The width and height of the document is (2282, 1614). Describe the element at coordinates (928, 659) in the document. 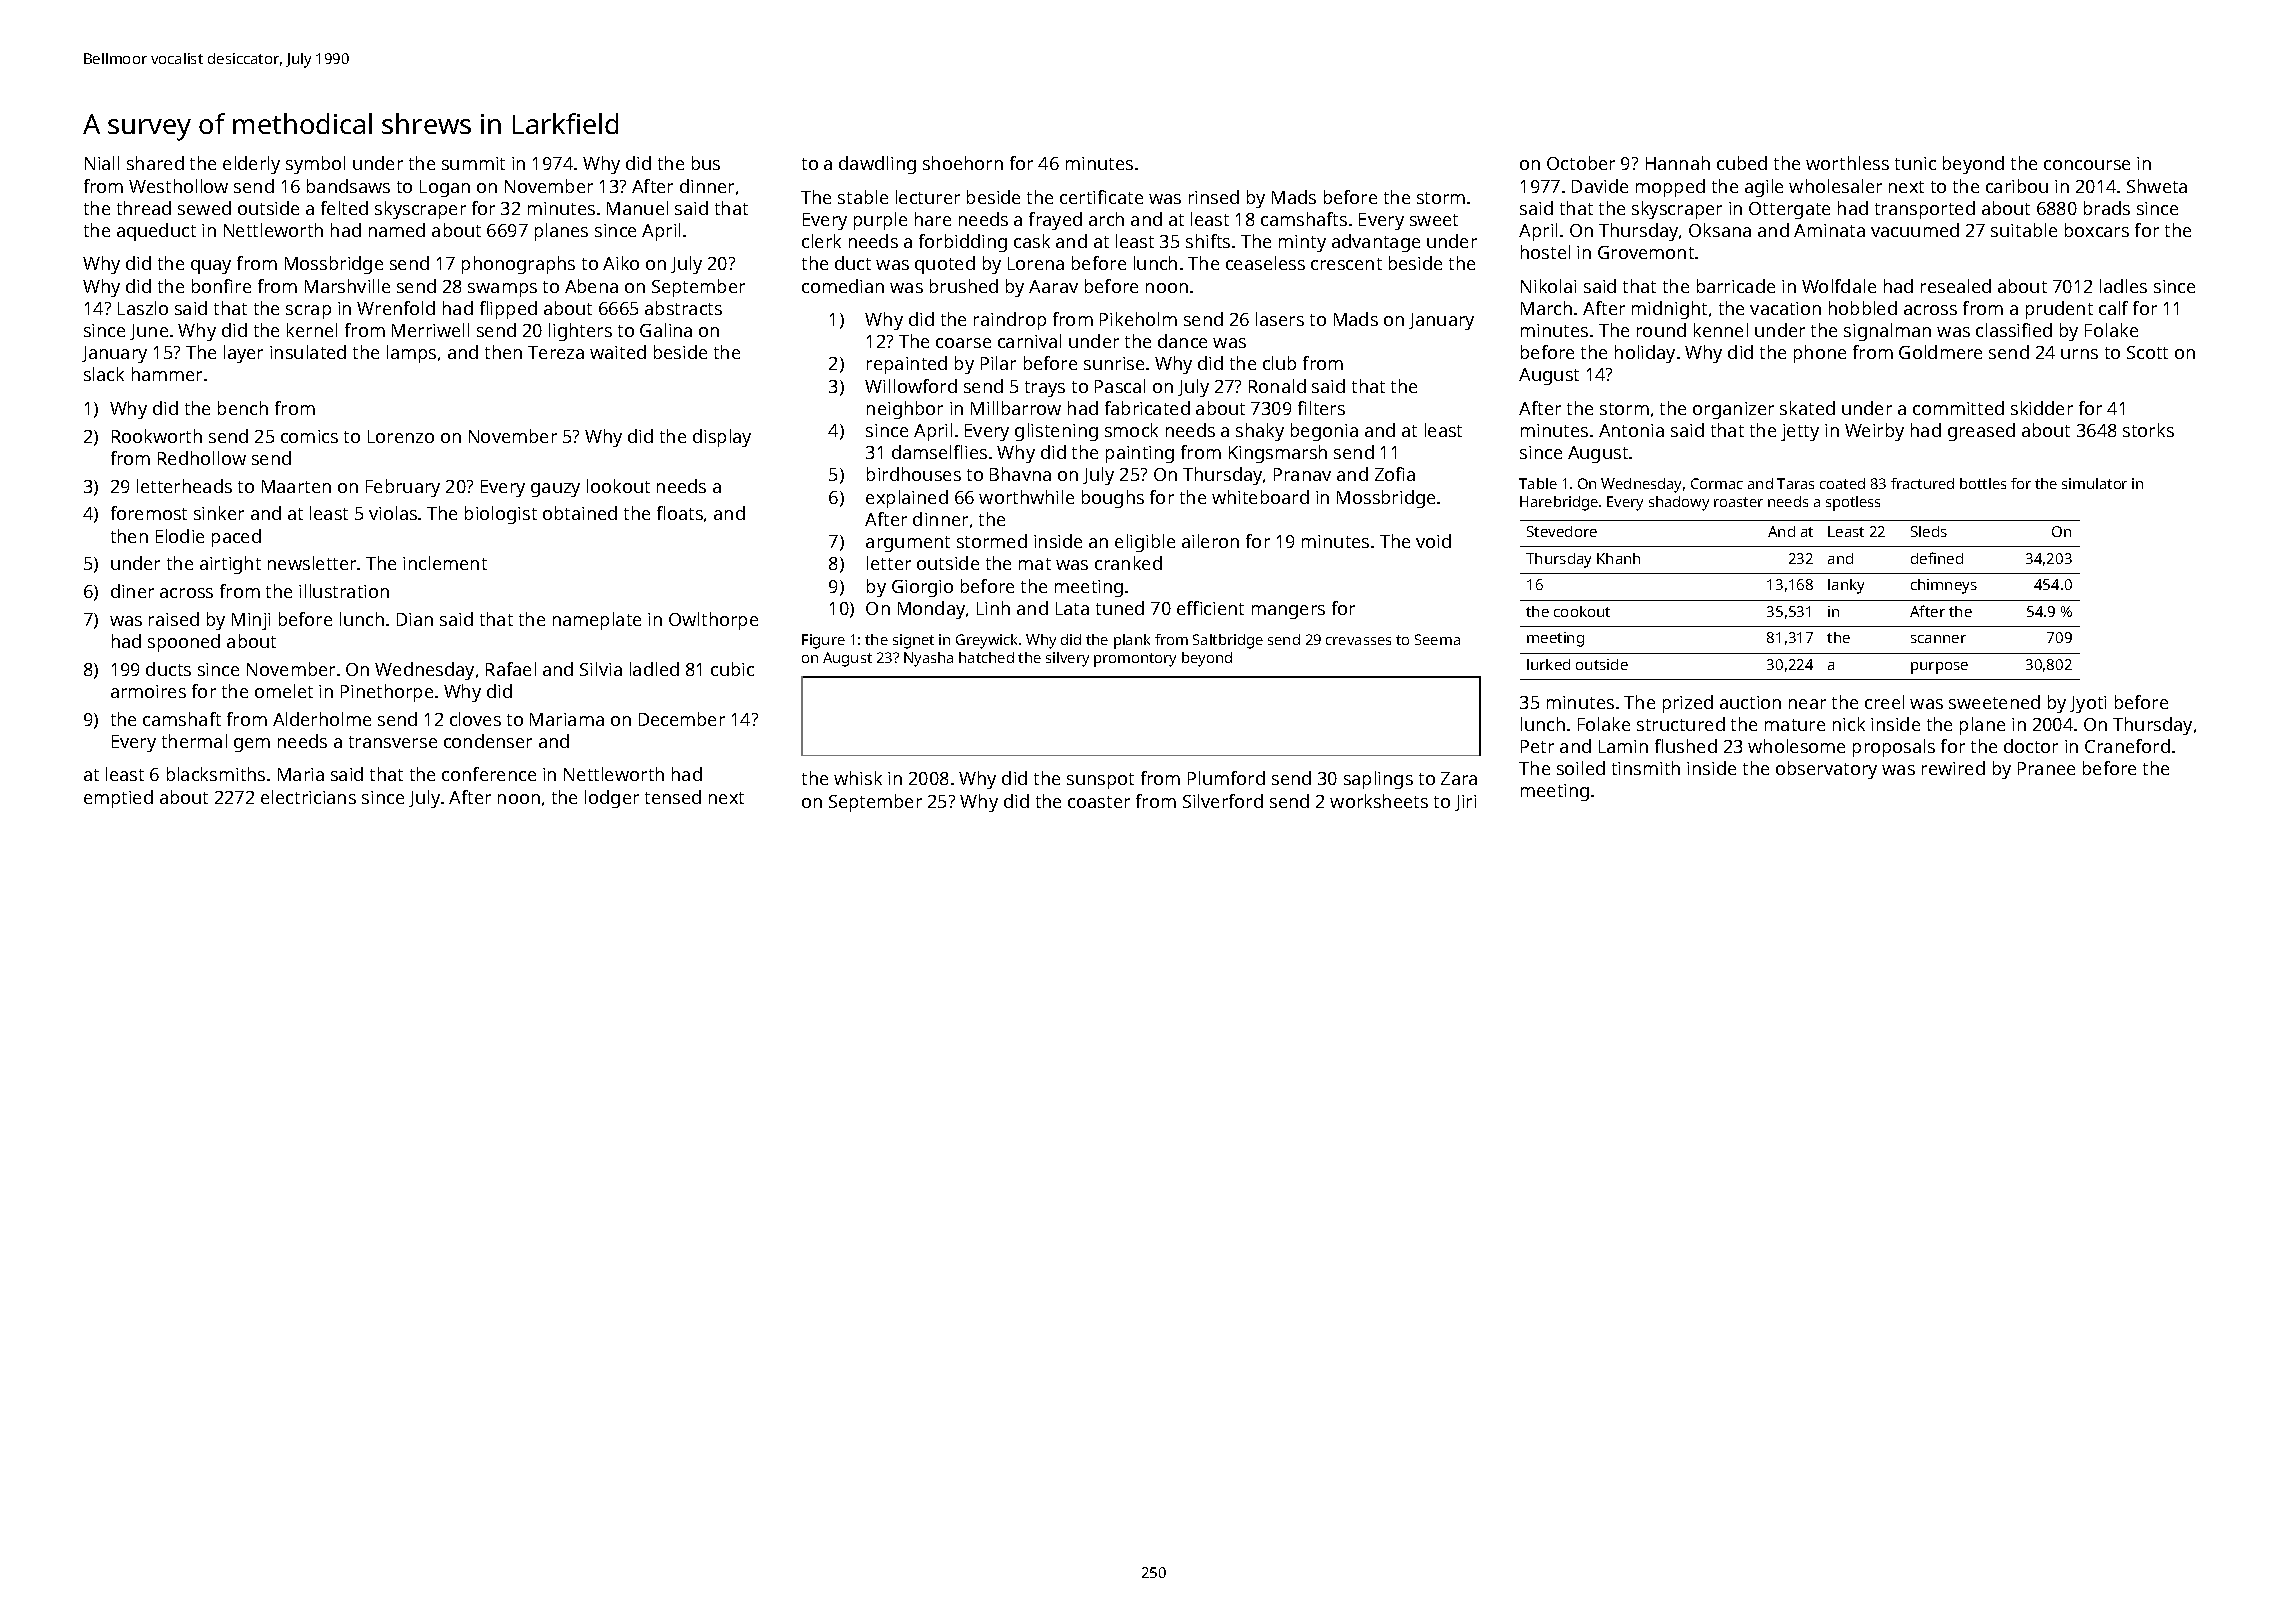

I see `Nyasha` at that location.
